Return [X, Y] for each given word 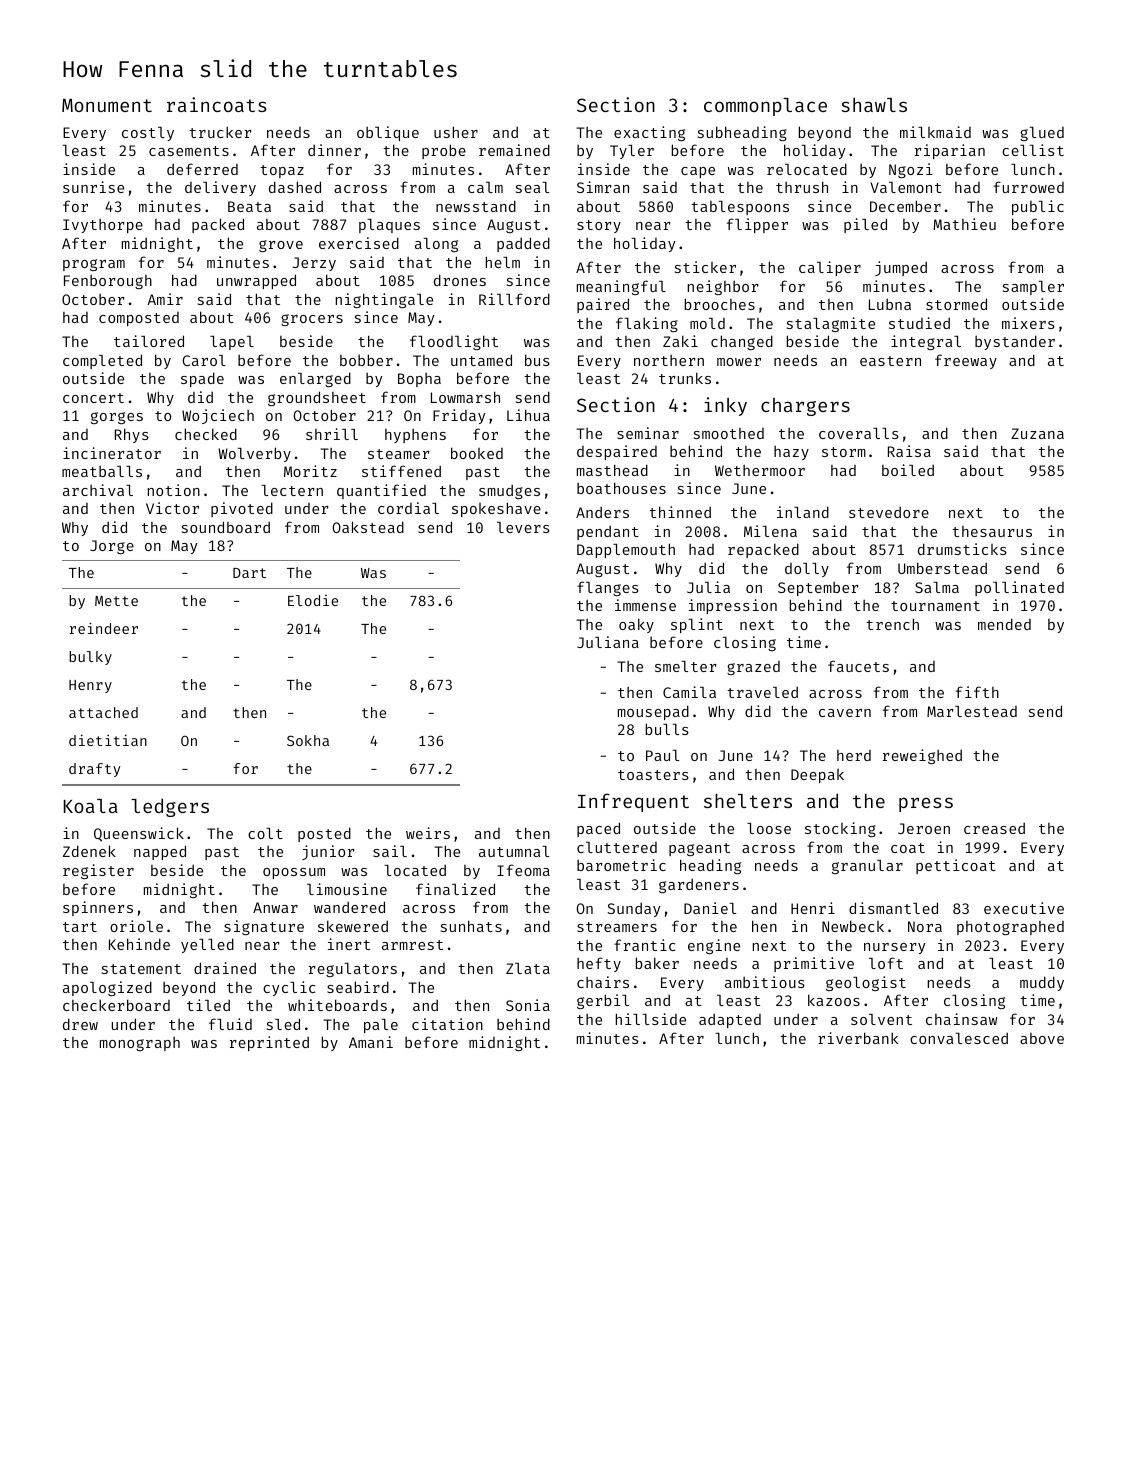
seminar [648, 433]
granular [867, 867]
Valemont [906, 187]
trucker [220, 132]
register [98, 871]
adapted [730, 1021]
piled [865, 225]
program [94, 265]
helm [503, 262]
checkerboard [116, 1005]
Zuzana [1037, 433]
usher [456, 132]
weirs [428, 833]
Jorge [112, 547]
